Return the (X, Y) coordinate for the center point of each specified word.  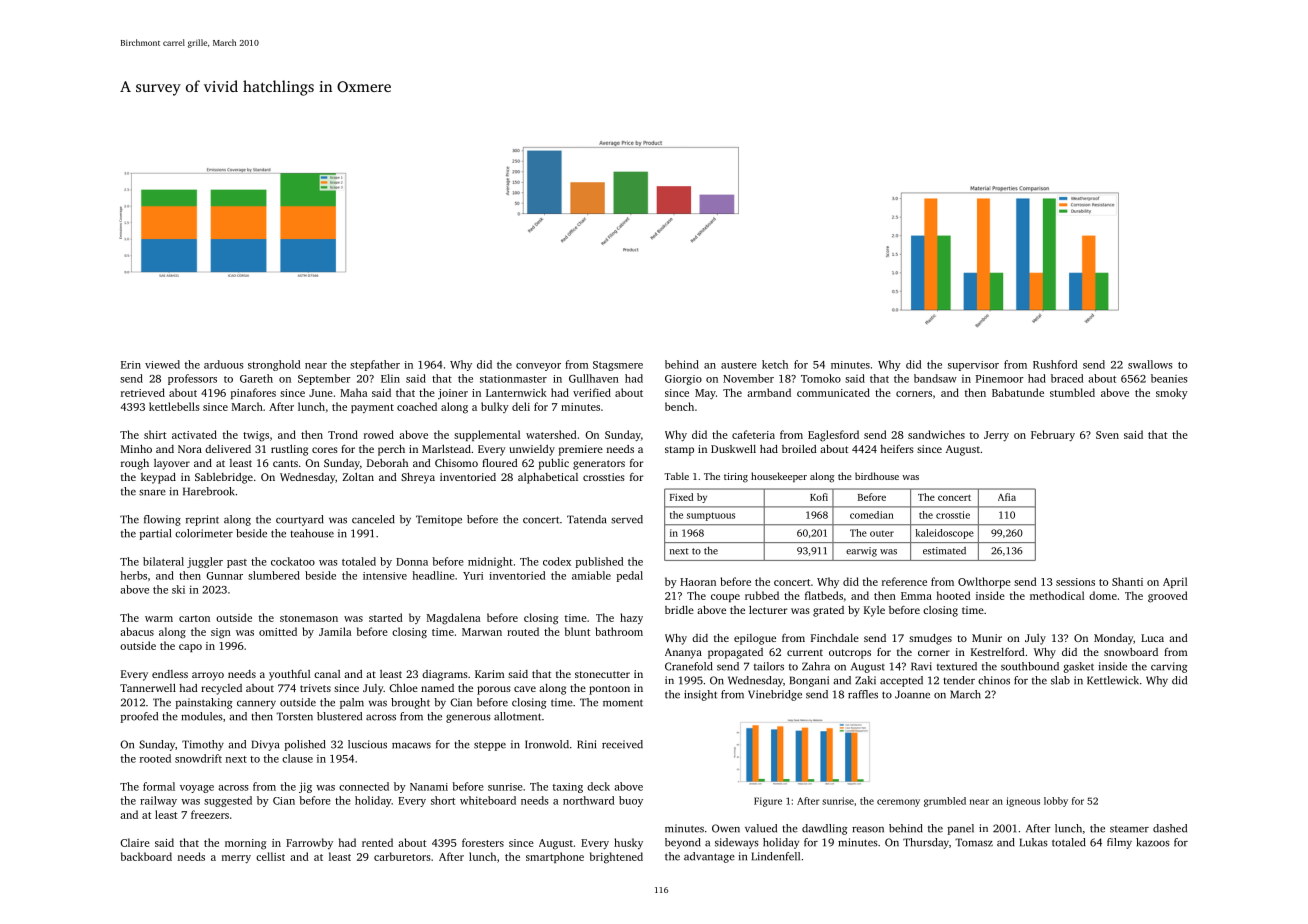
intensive (385, 576)
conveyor (538, 367)
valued (761, 828)
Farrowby (309, 844)
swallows (1150, 364)
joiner (453, 394)
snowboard (1131, 652)
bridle (679, 610)
